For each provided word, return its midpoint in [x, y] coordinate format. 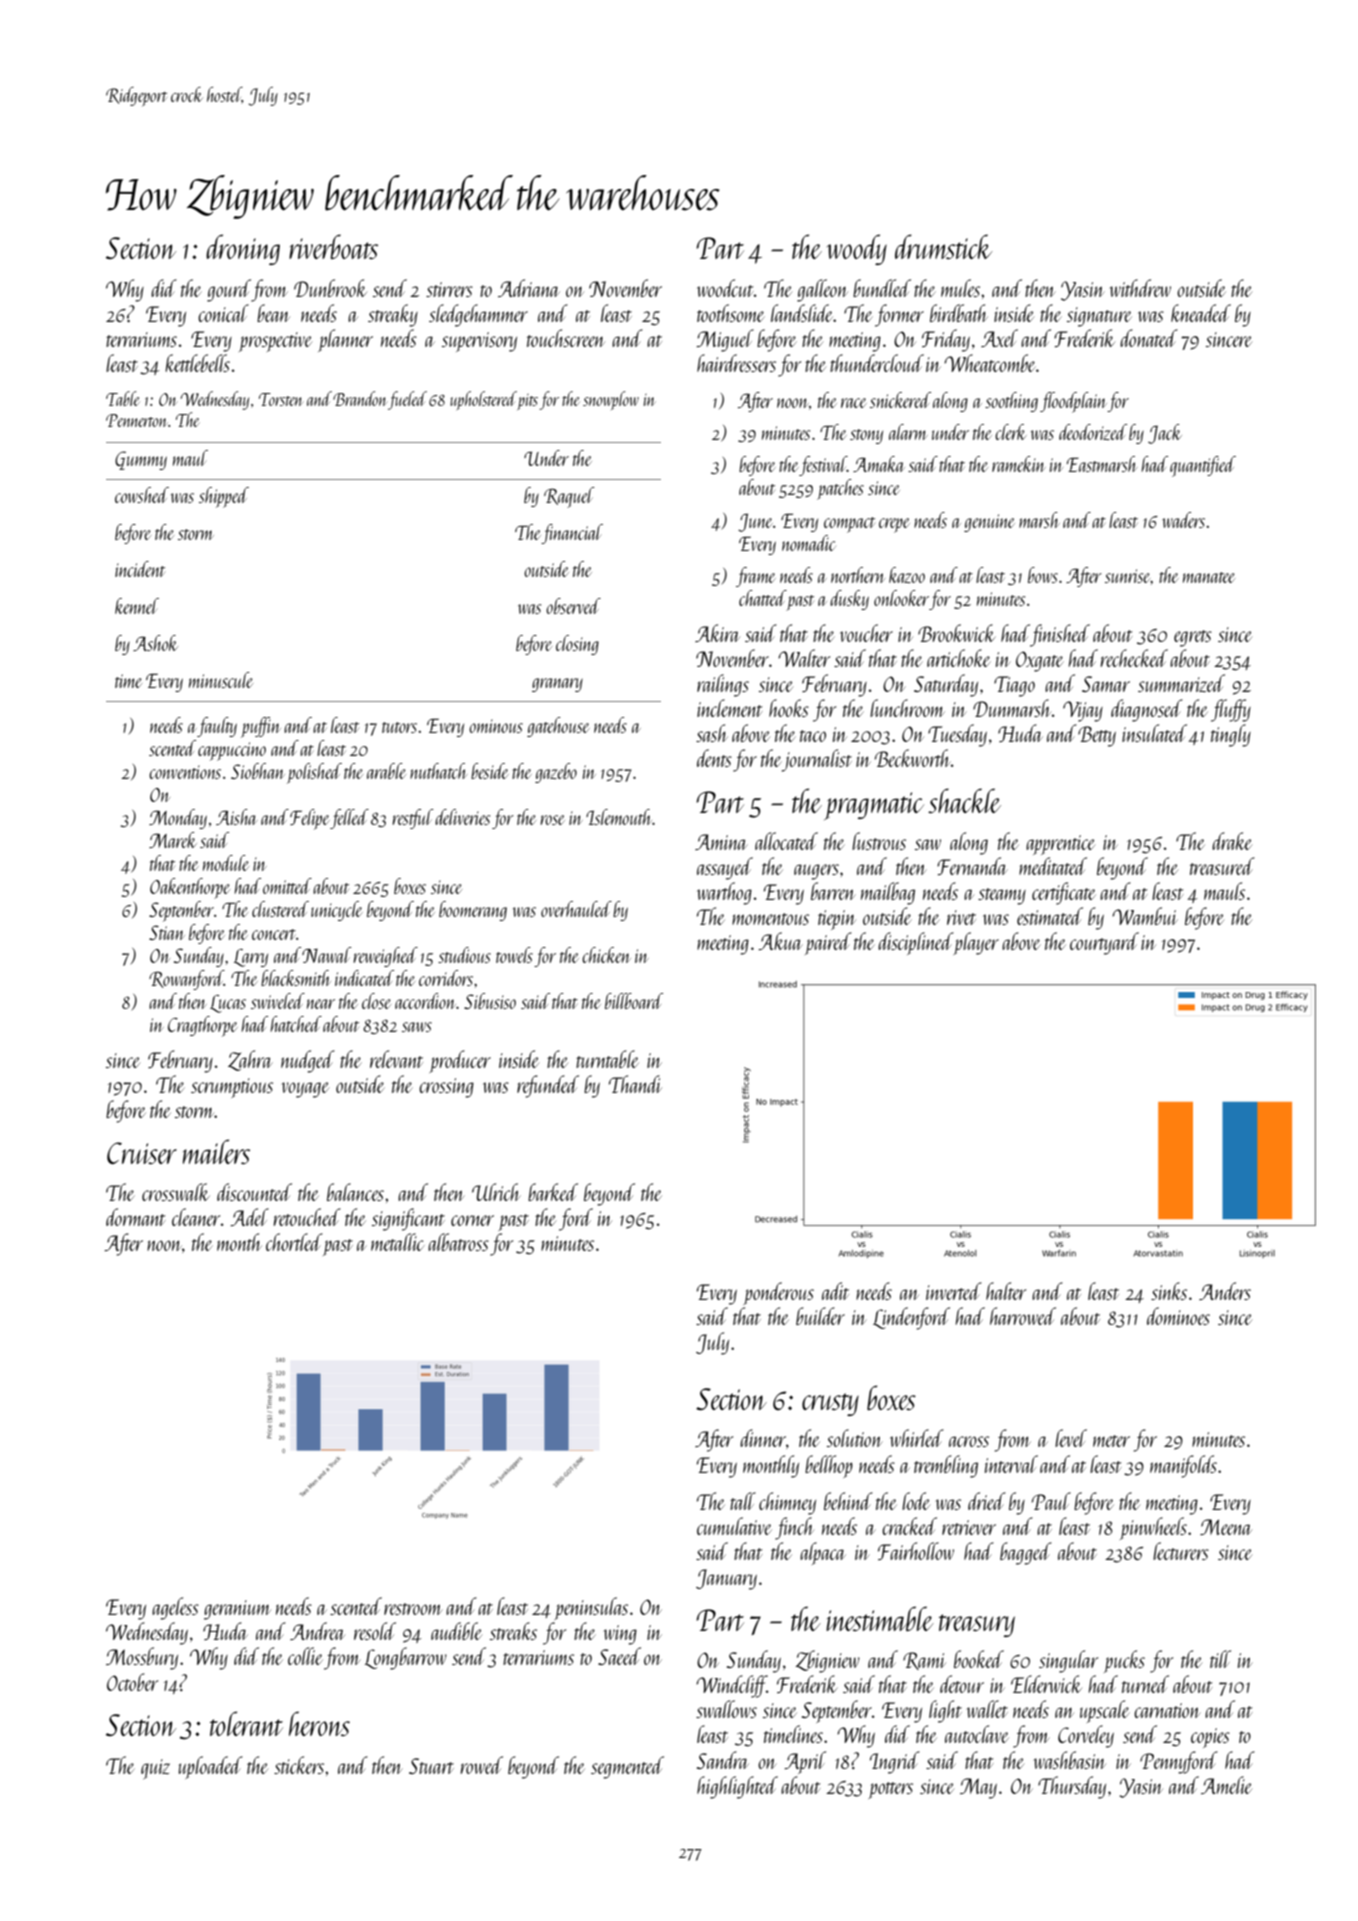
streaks [513, 1631]
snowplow [611, 400]
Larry [251, 958]
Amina [721, 842]
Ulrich [496, 1192]
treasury [977, 1625]
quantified [1203, 466]
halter [1006, 1291]
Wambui [1144, 916]
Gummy [141, 460]
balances [355, 1192]
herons [319, 1723]
